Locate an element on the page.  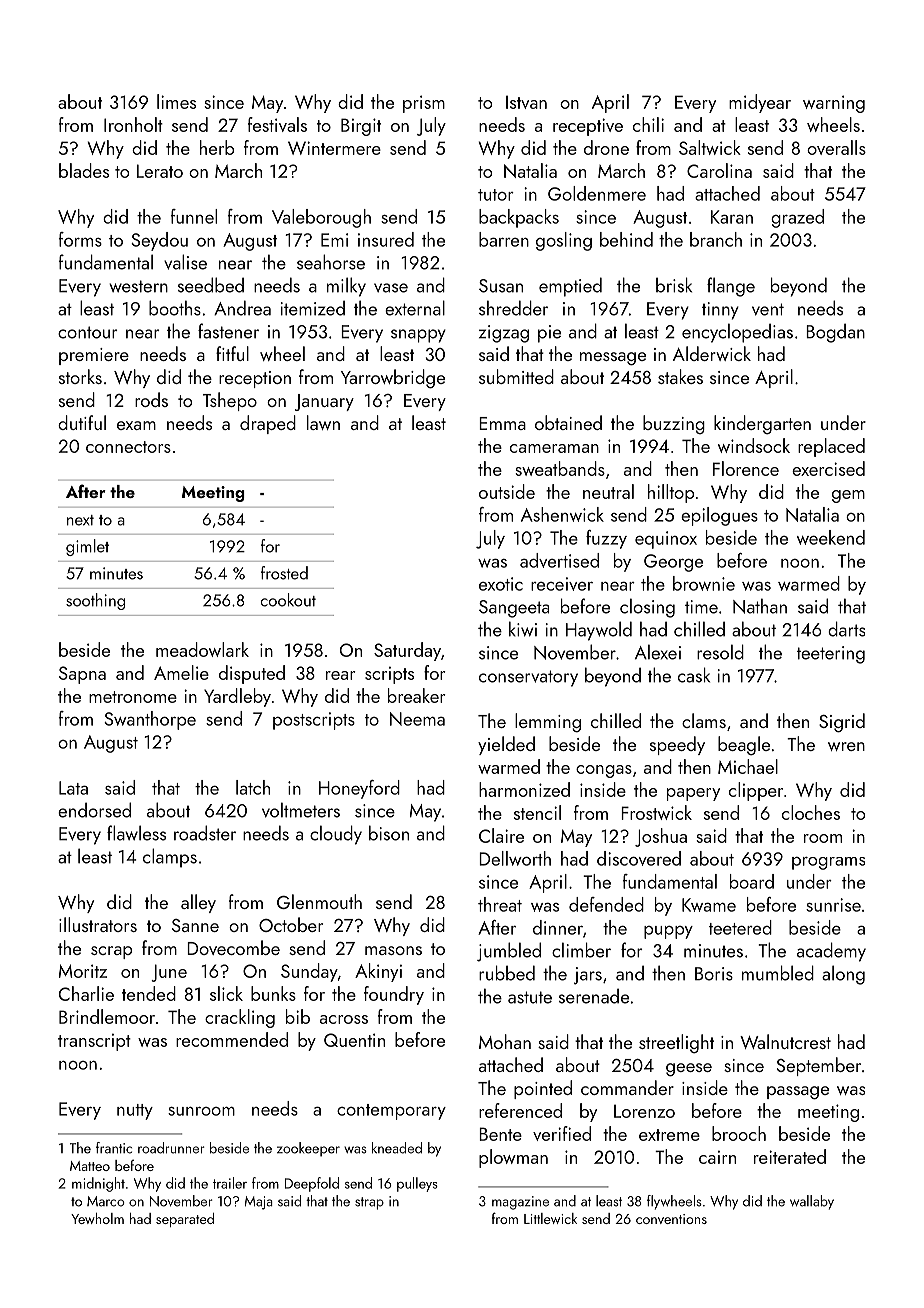
weekend is located at coordinates (831, 537).
